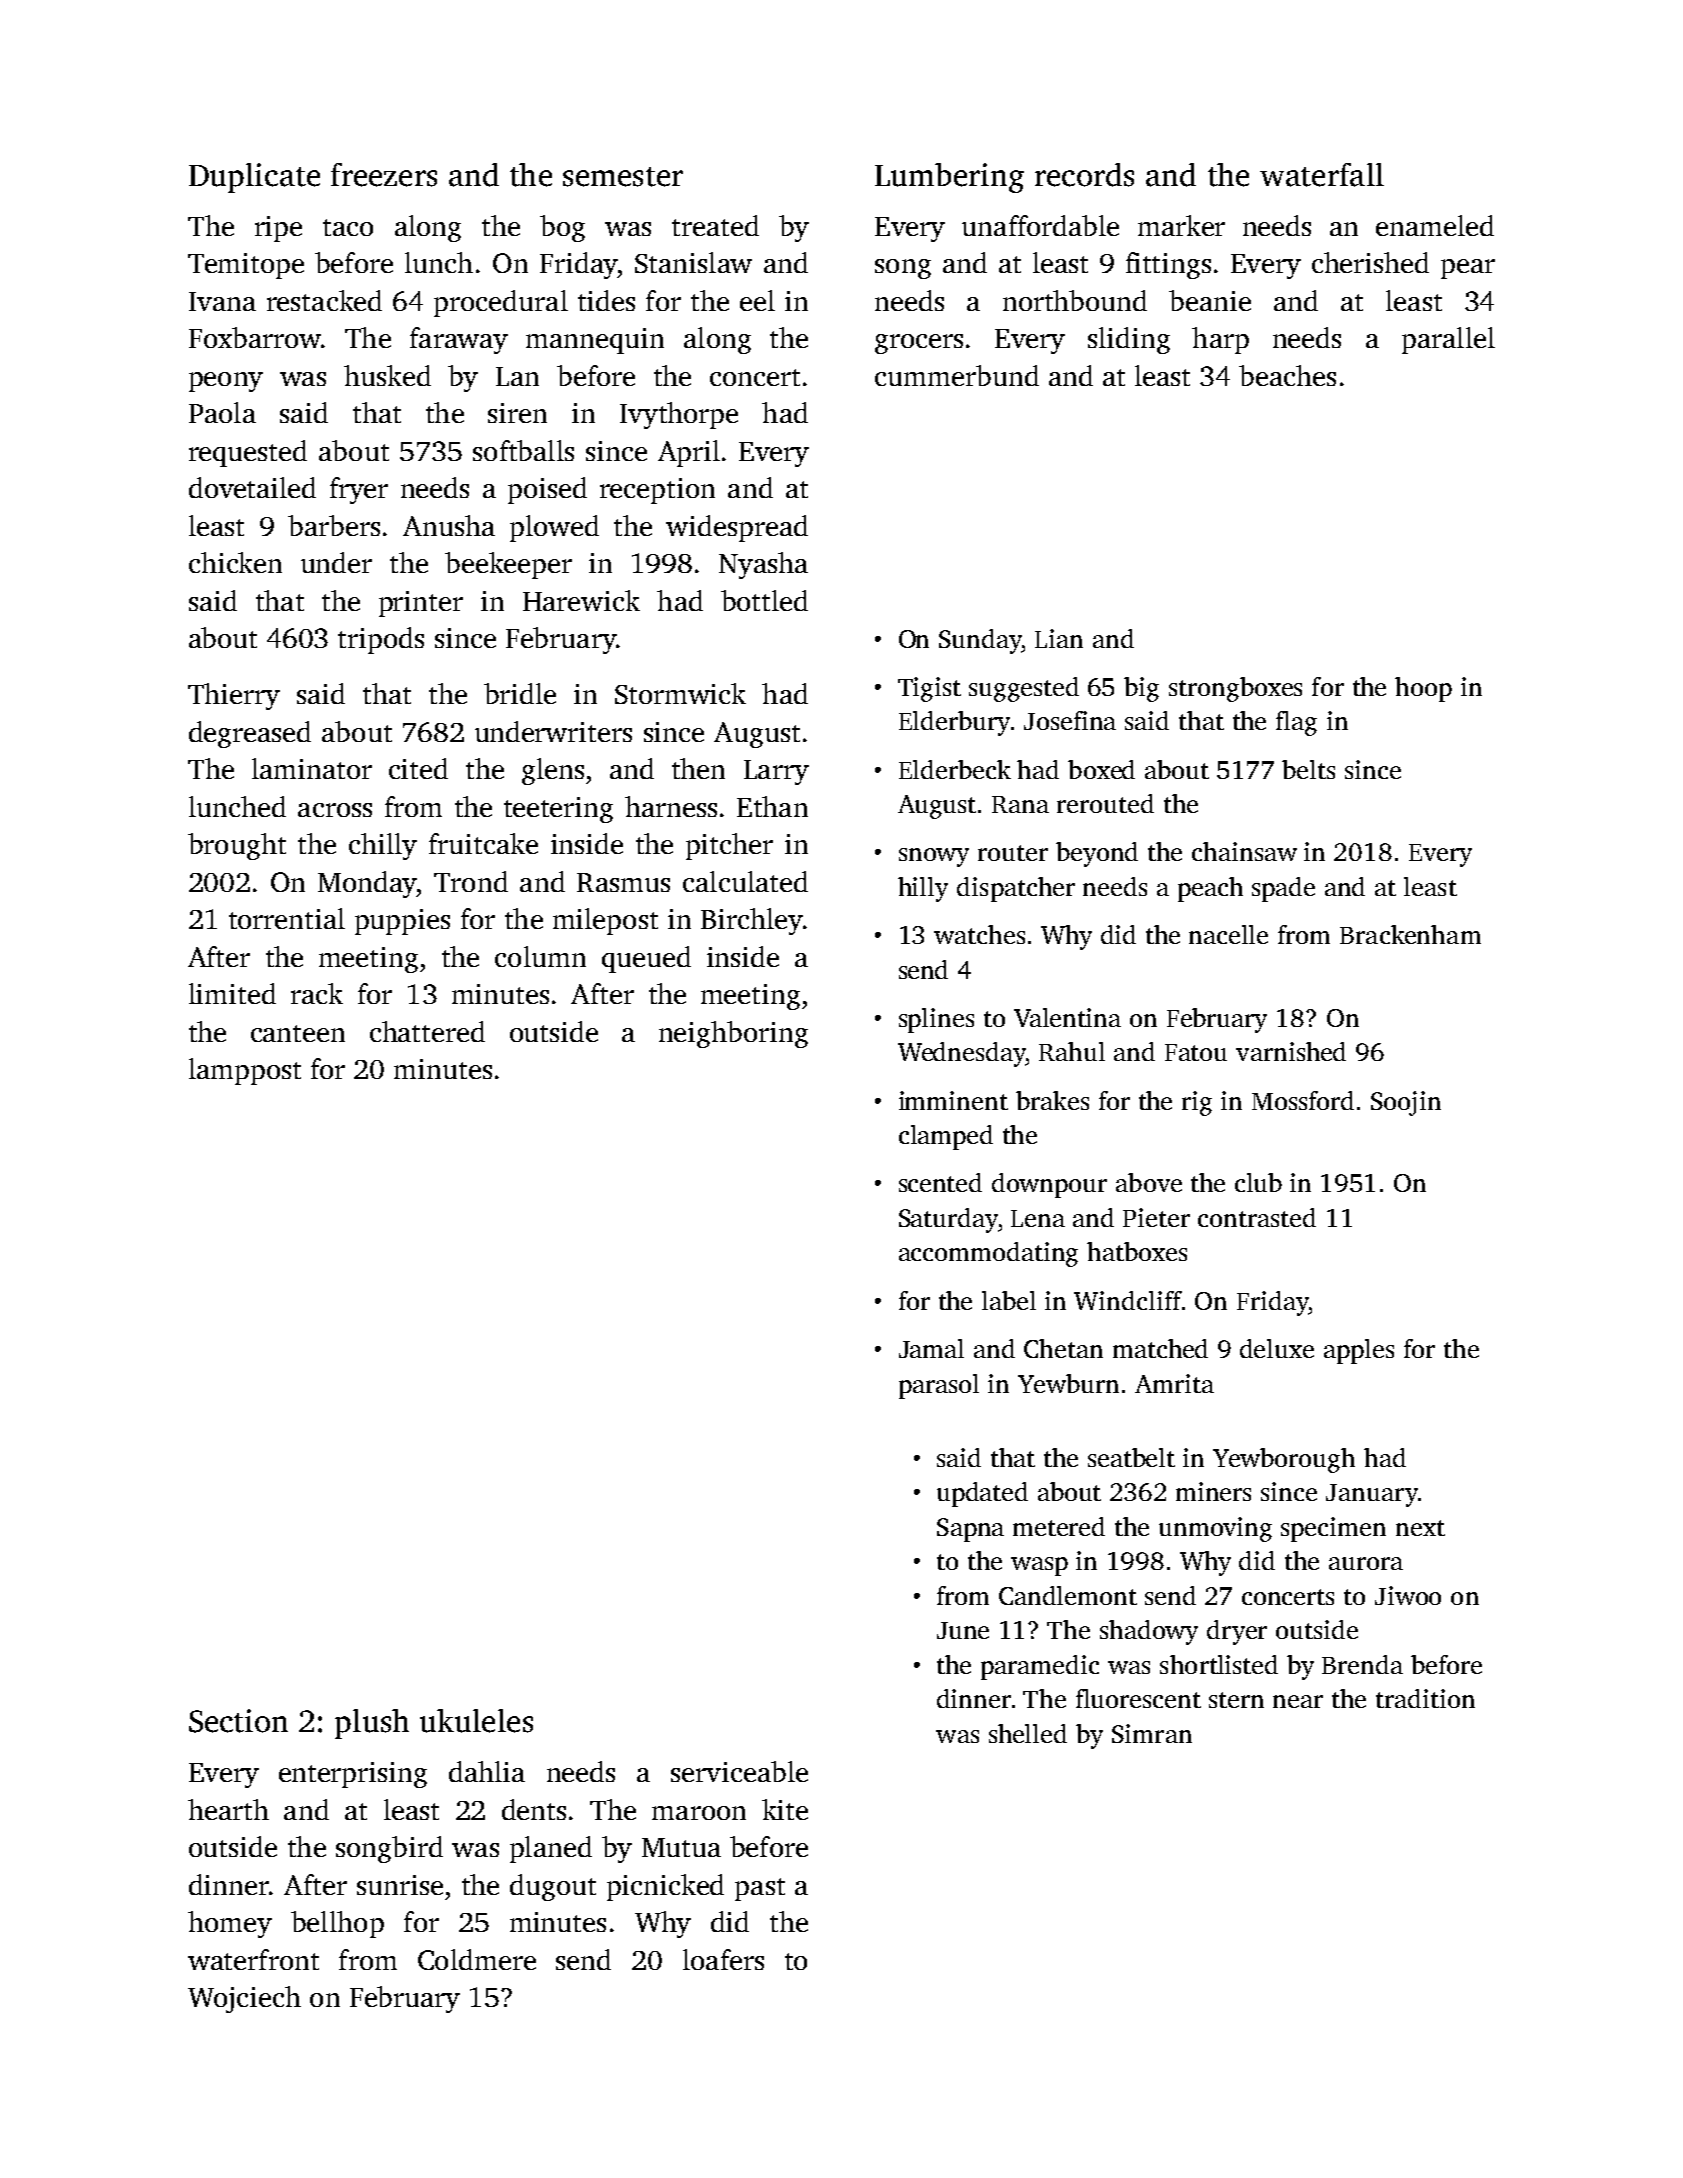 The width and height of the screenshot is (1683, 2178). What do you see at coordinates (1435, 225) in the screenshot?
I see `enameled` at bounding box center [1435, 225].
